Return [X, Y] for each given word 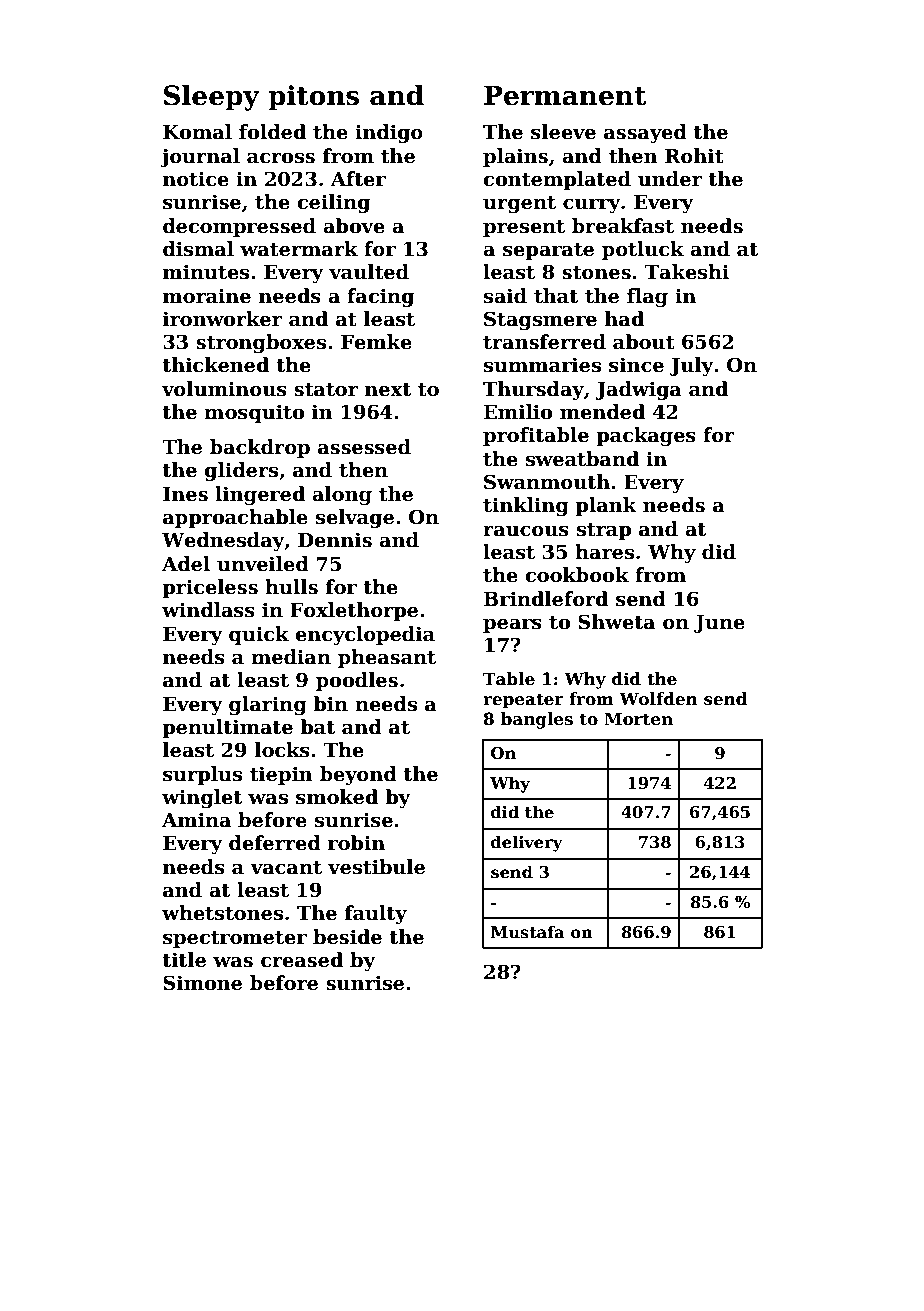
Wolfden [658, 699]
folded [272, 132]
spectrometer [235, 939]
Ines [185, 494]
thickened [215, 365]
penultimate [227, 728]
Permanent [565, 95]
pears [512, 625]
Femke [376, 342]
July [692, 366]
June [719, 624]
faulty [376, 914]
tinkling [526, 506]
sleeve [563, 132]
